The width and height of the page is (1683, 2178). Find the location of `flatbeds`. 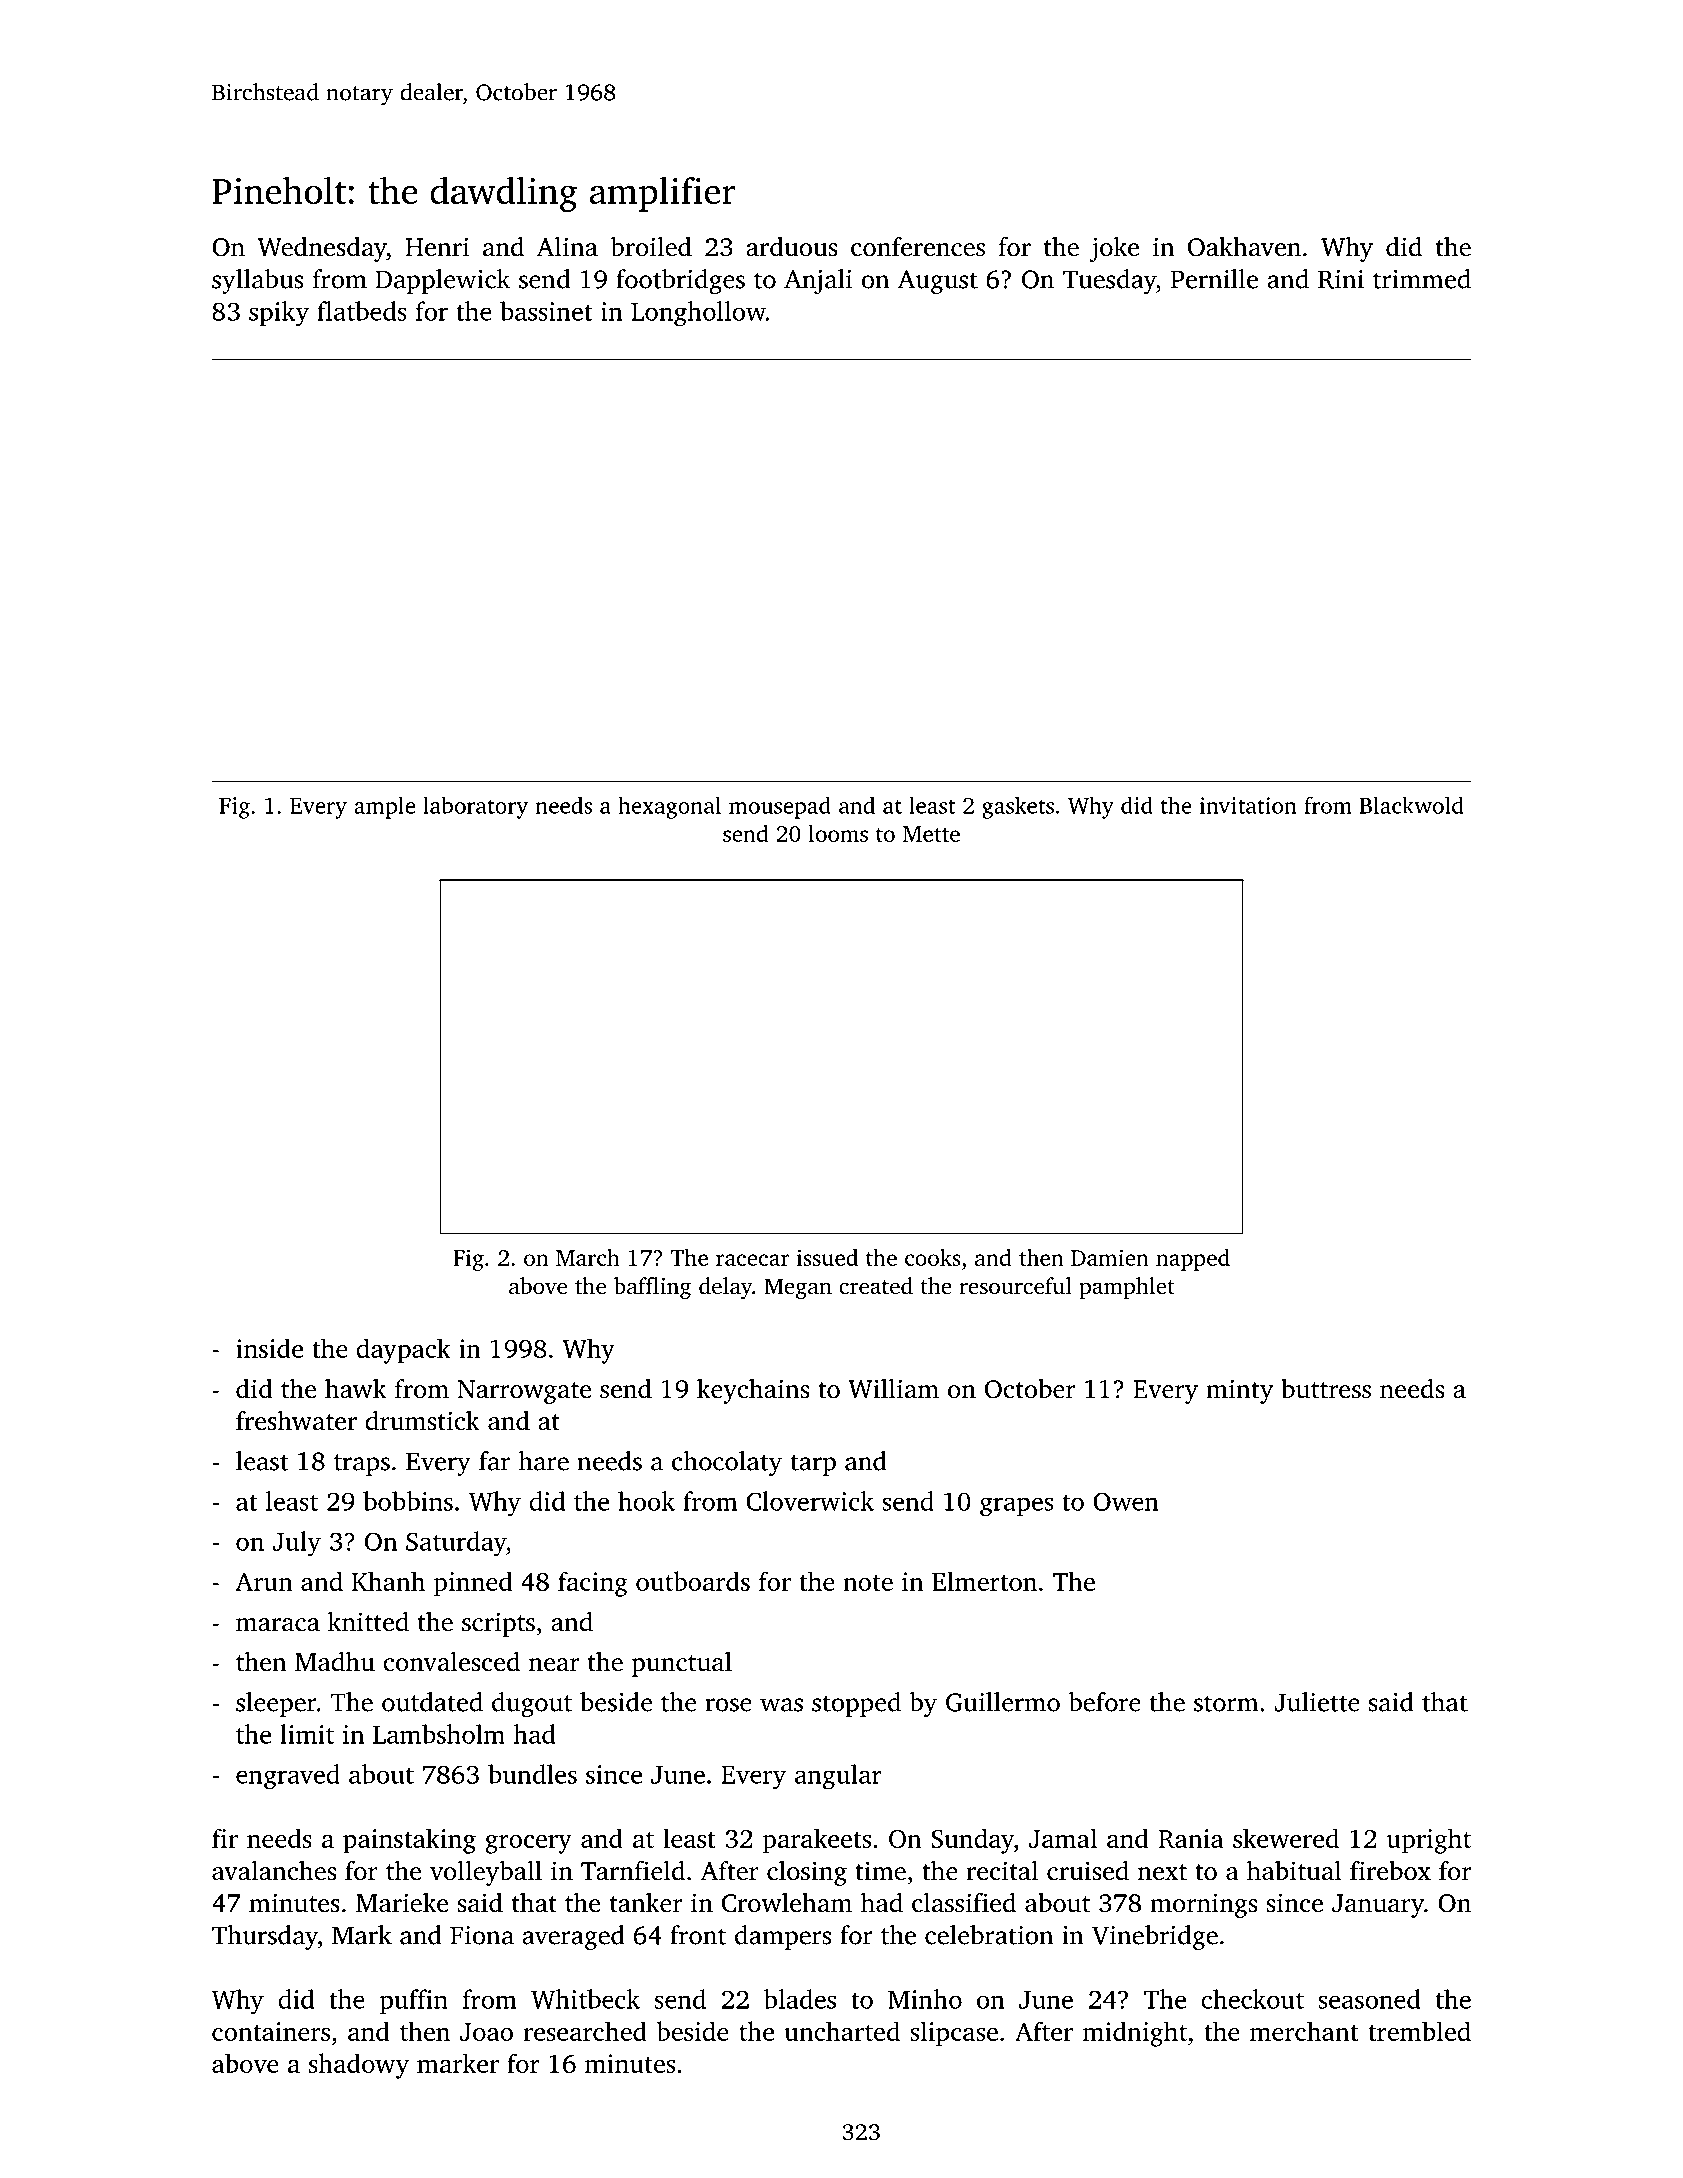

flatbeds is located at coordinates (362, 311).
